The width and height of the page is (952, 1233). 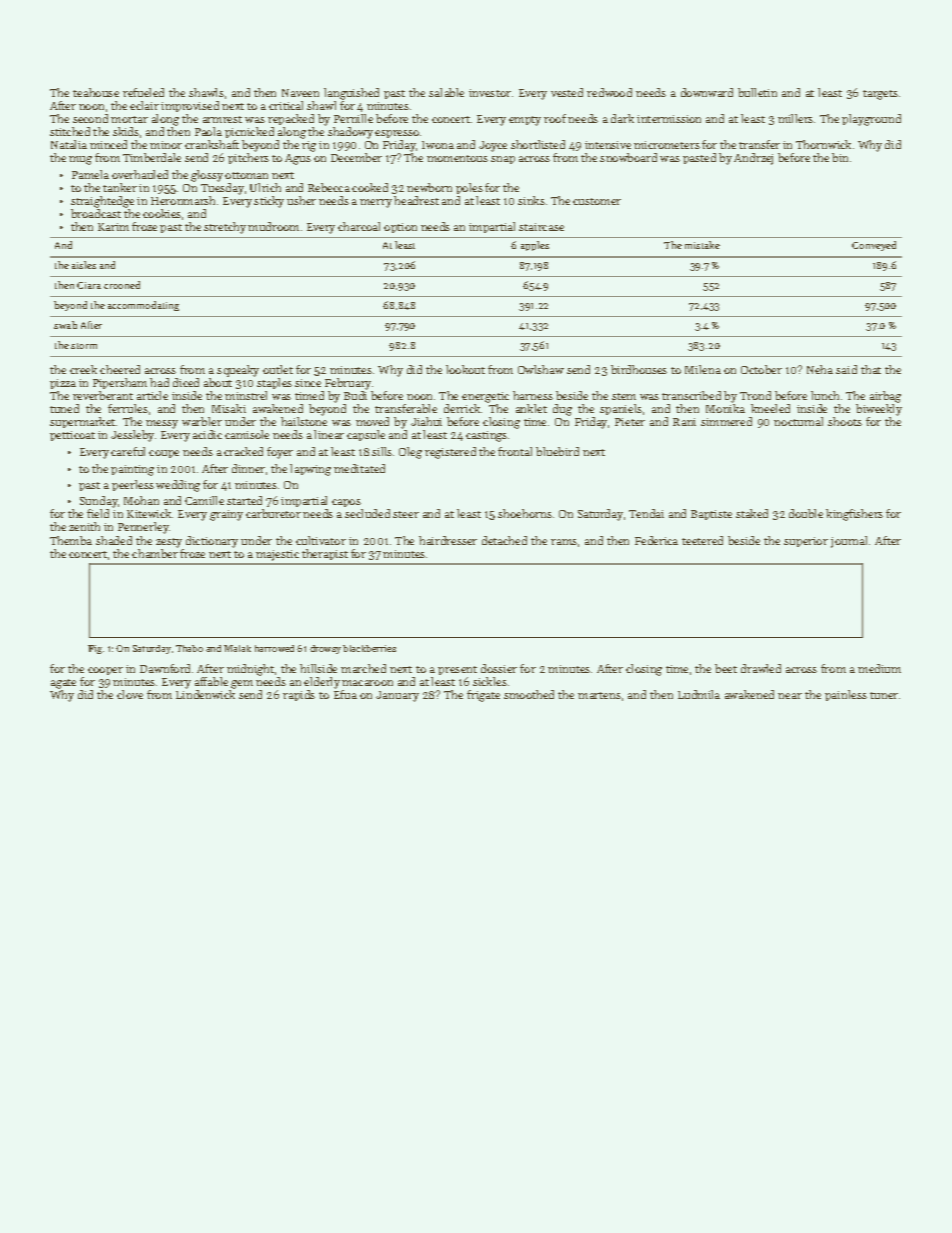 I want to click on hairdresser, so click(x=448, y=540).
